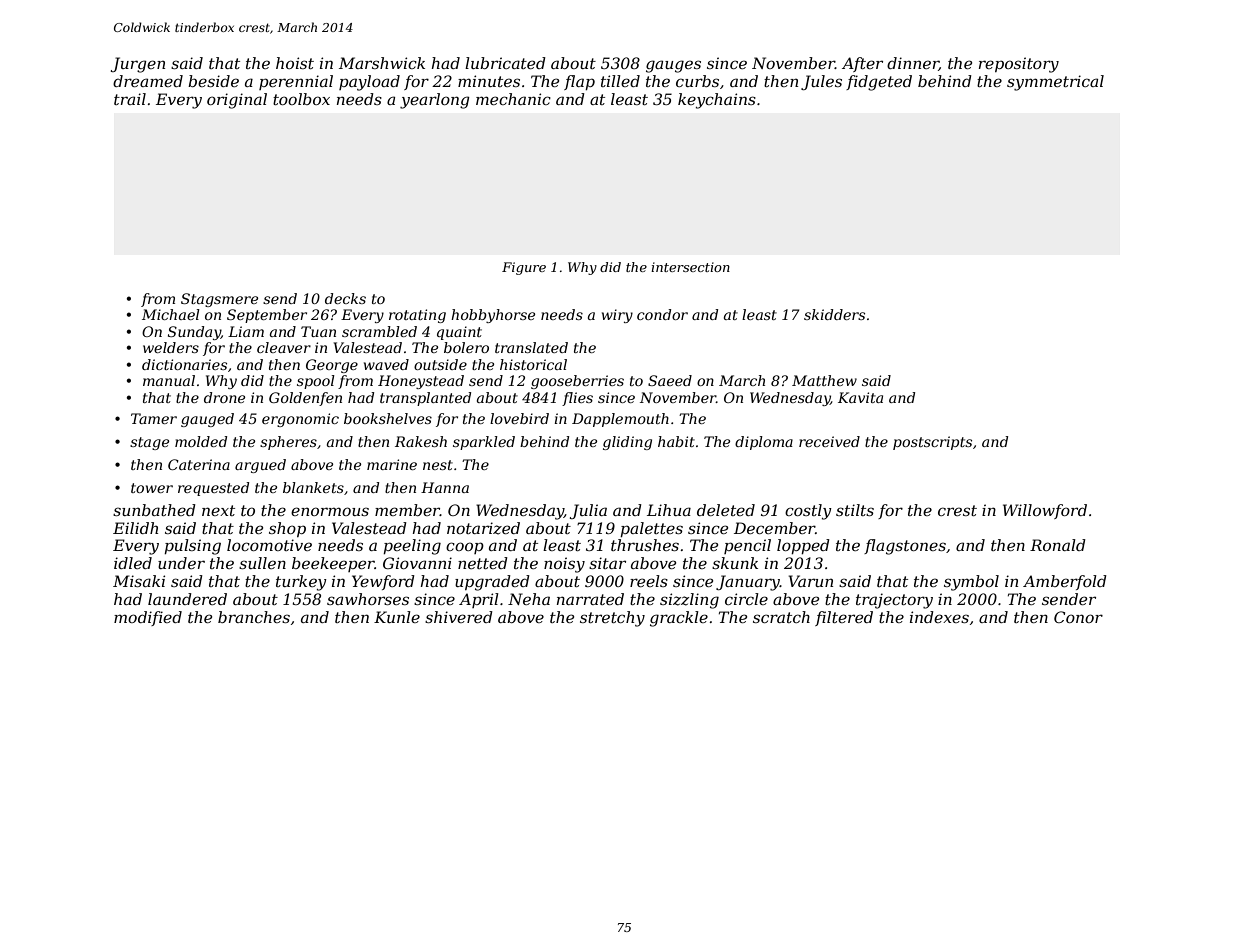 The image size is (1233, 952). What do you see at coordinates (824, 380) in the page?
I see `Matthew` at bounding box center [824, 380].
